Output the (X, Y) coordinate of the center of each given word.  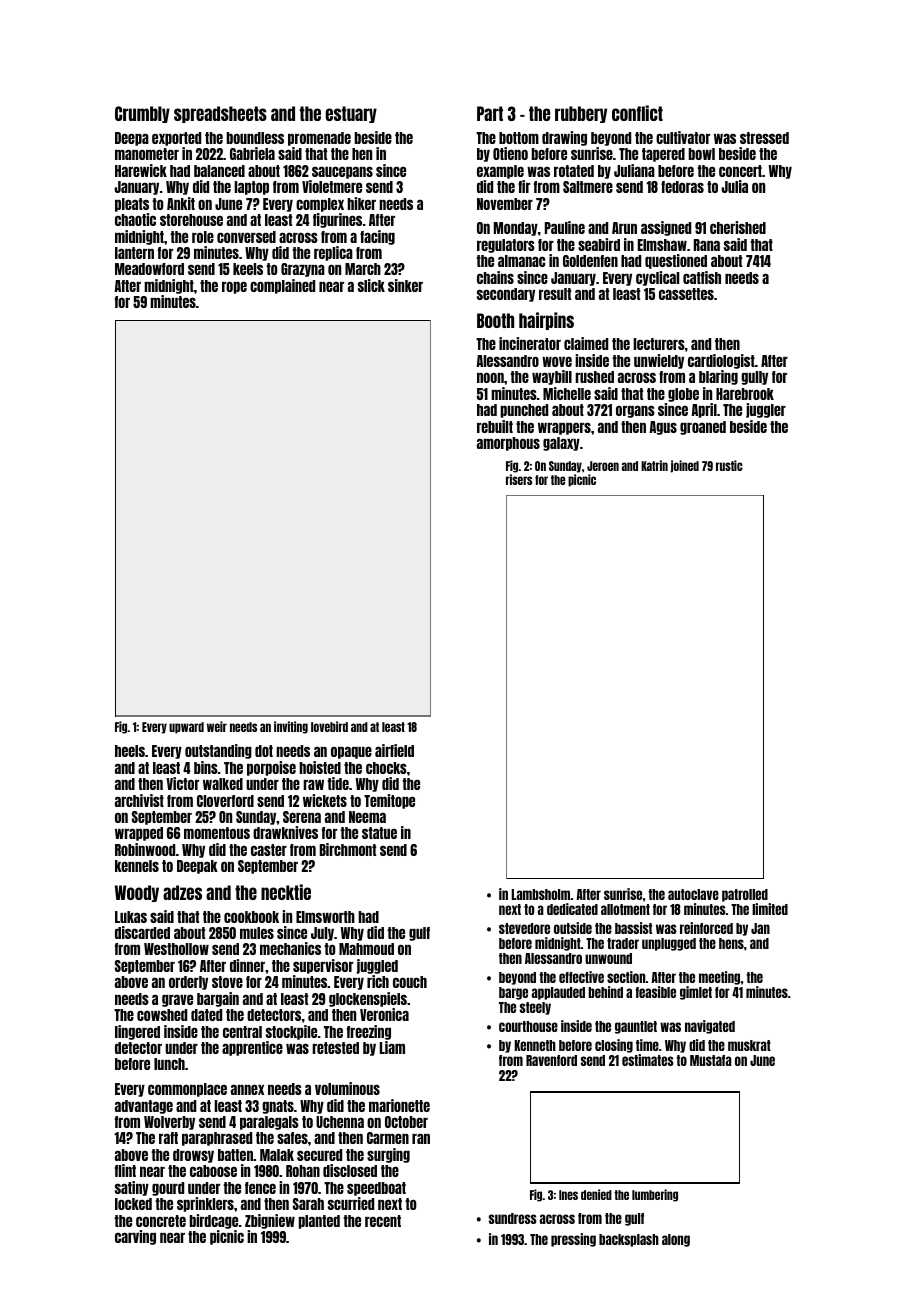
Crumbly (142, 114)
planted (319, 1222)
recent (383, 1221)
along (676, 1240)
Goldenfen (590, 261)
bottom (519, 138)
